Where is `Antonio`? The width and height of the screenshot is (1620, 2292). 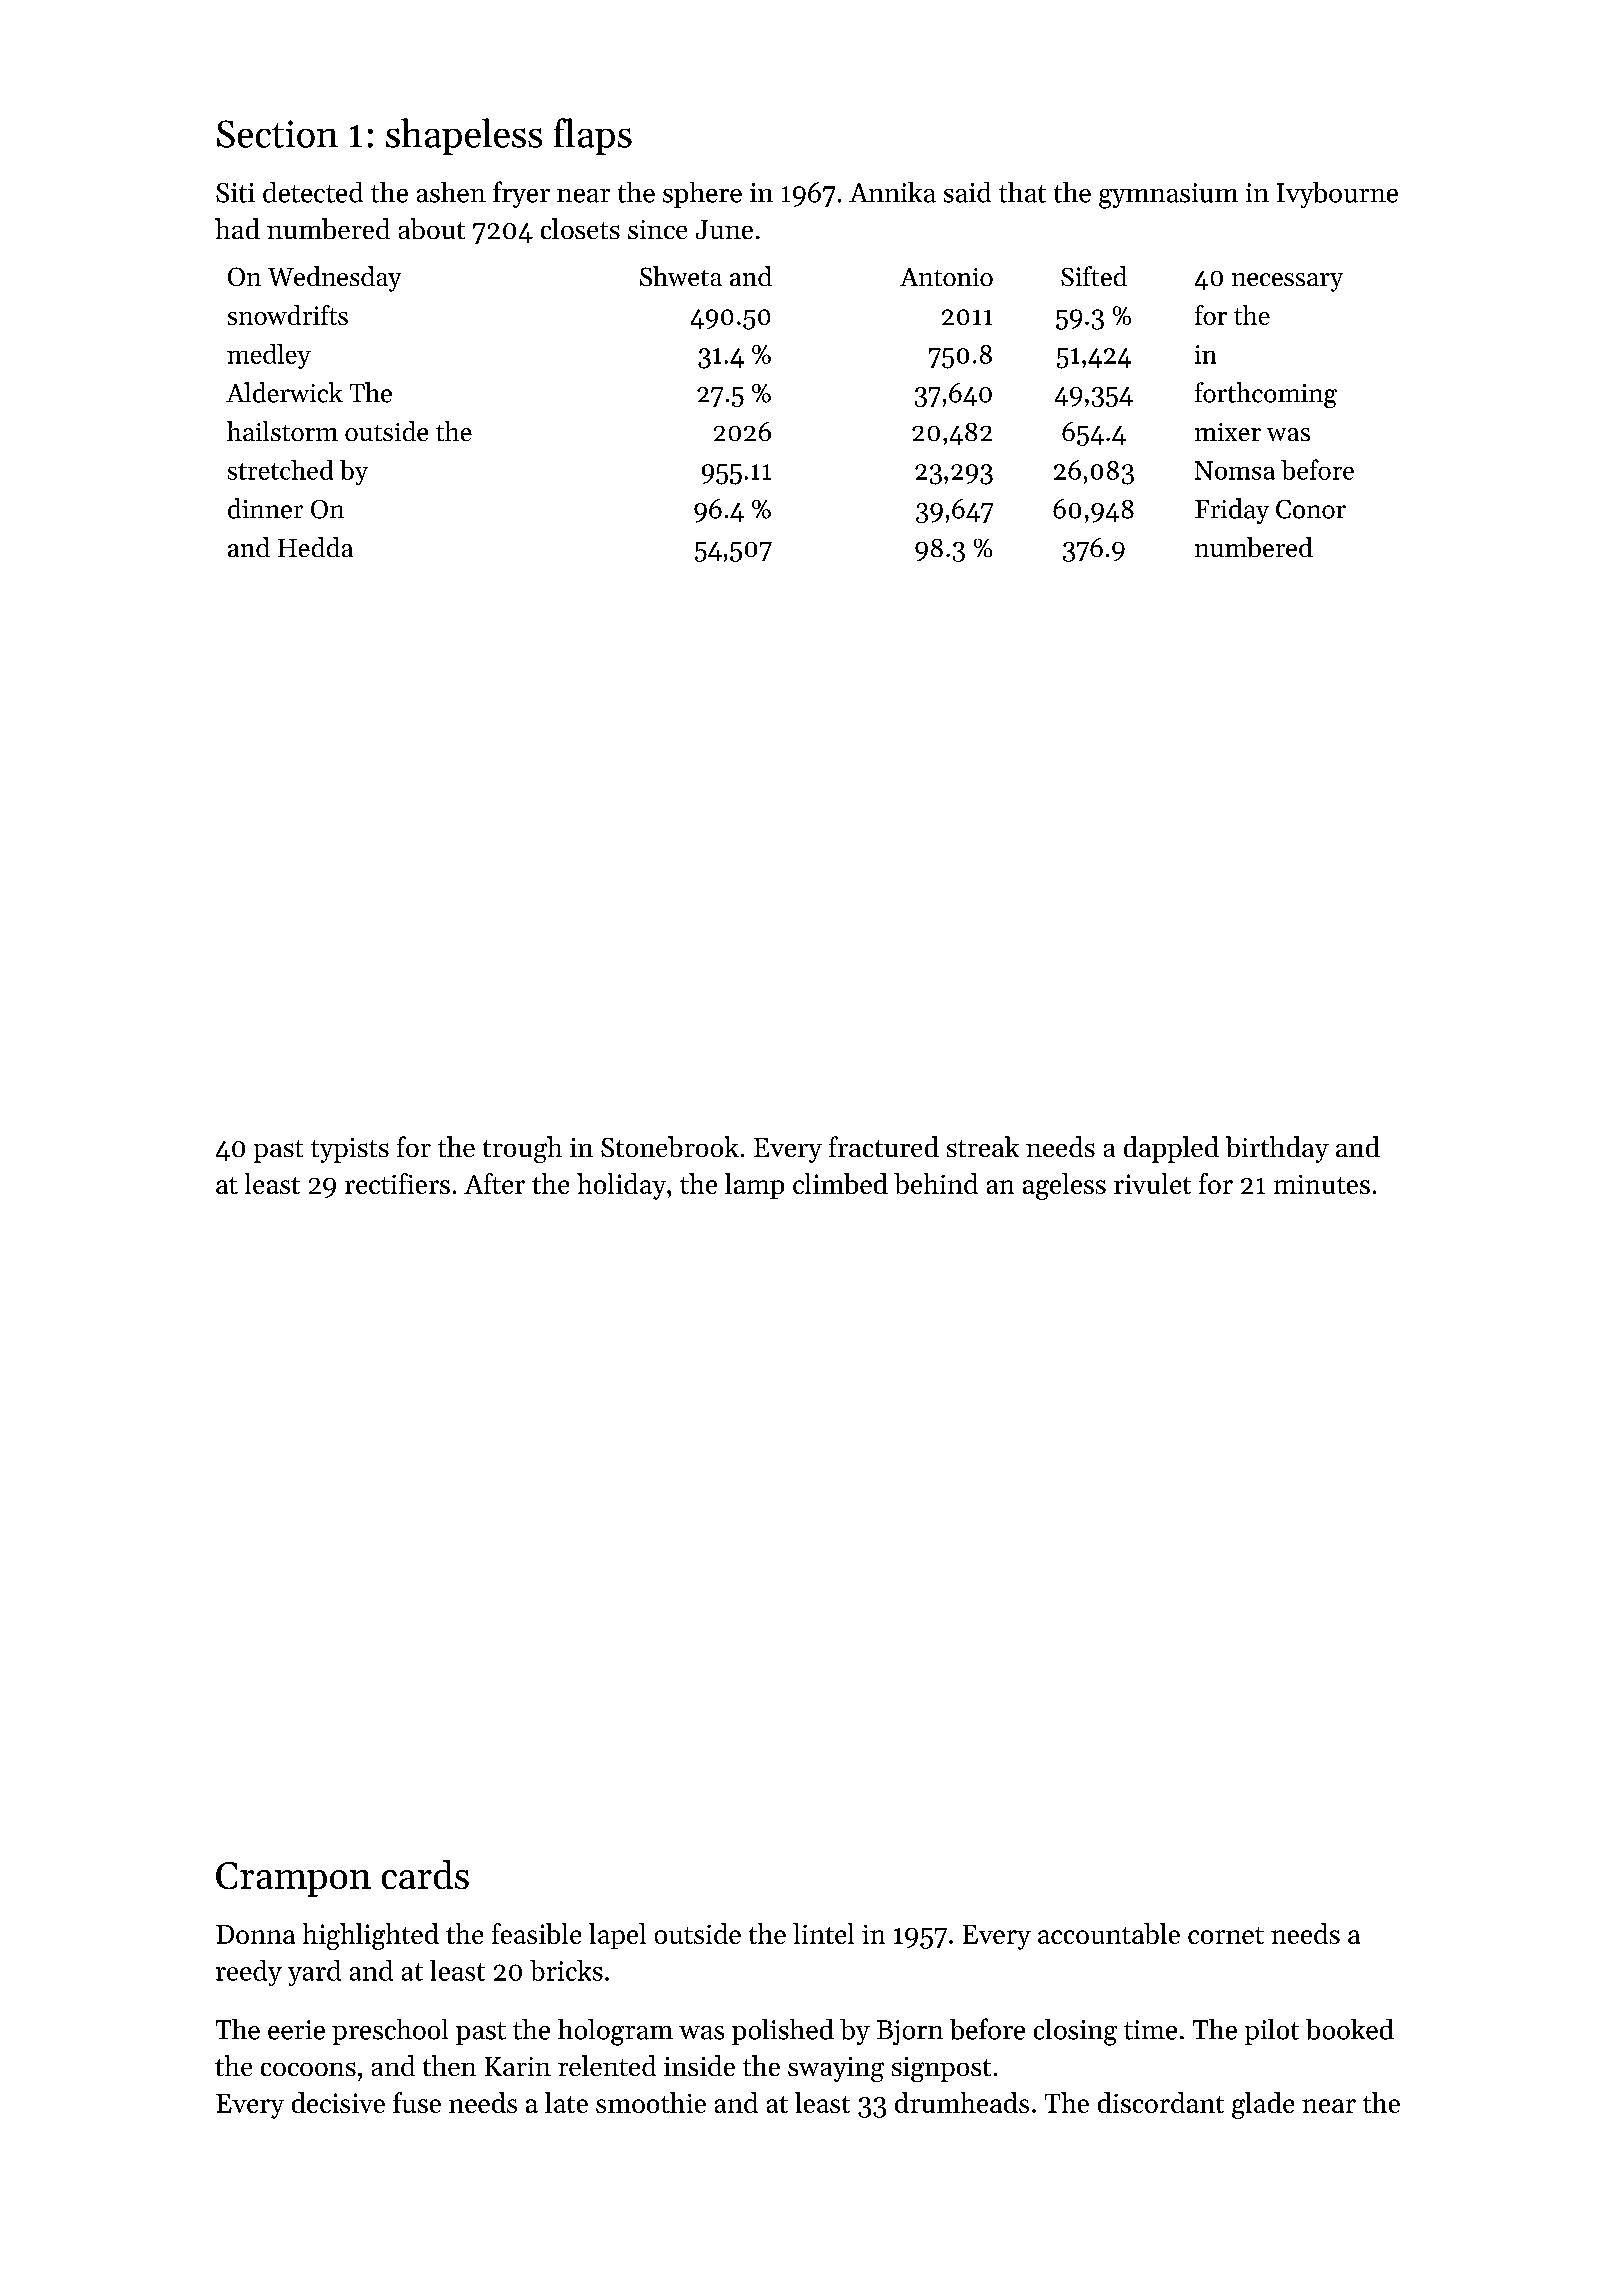 Antonio is located at coordinates (946, 277).
